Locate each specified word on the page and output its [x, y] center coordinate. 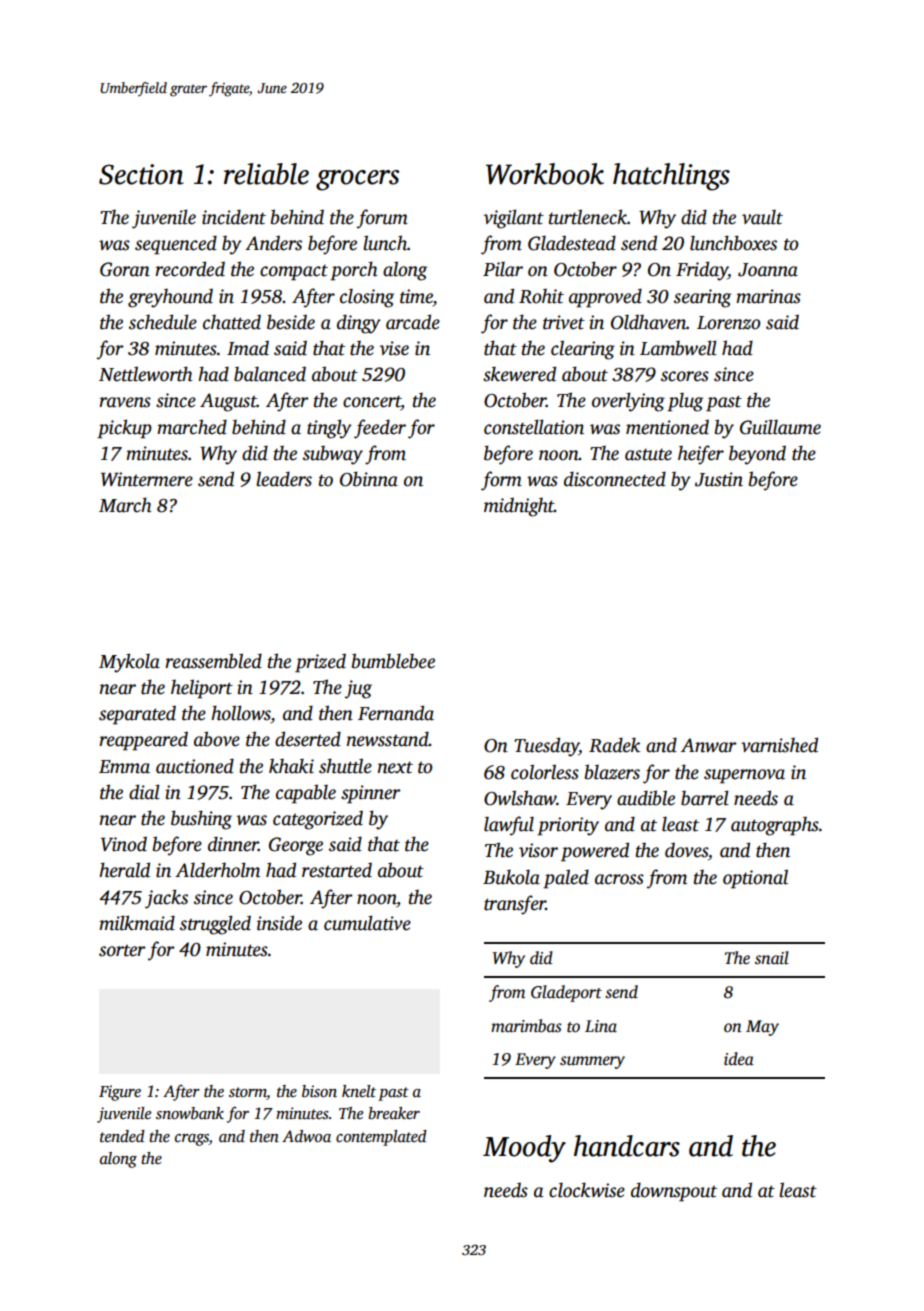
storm [248, 1093]
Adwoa [306, 1136]
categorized [318, 820]
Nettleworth [146, 374]
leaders [284, 479]
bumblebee [393, 661]
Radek [614, 745]
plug [685, 402]
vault [762, 217]
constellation [534, 427]
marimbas [526, 1026]
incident [234, 217]
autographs [775, 826]
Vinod [124, 844]
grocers [357, 180]
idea [739, 1059]
